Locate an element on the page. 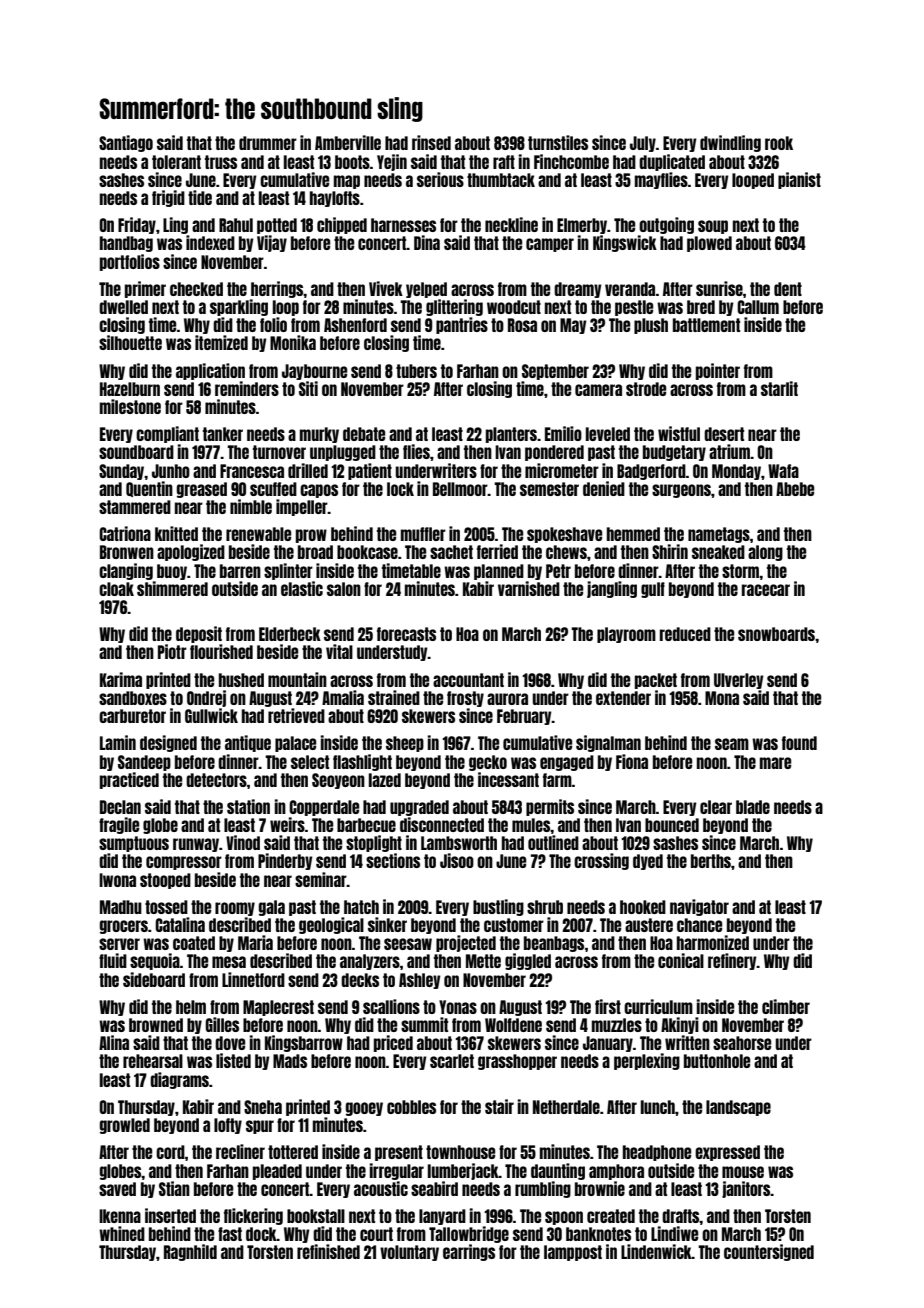 Image resolution: width=924 pixels, height=1308 pixels. thumbtack is located at coordinates (501, 180).
